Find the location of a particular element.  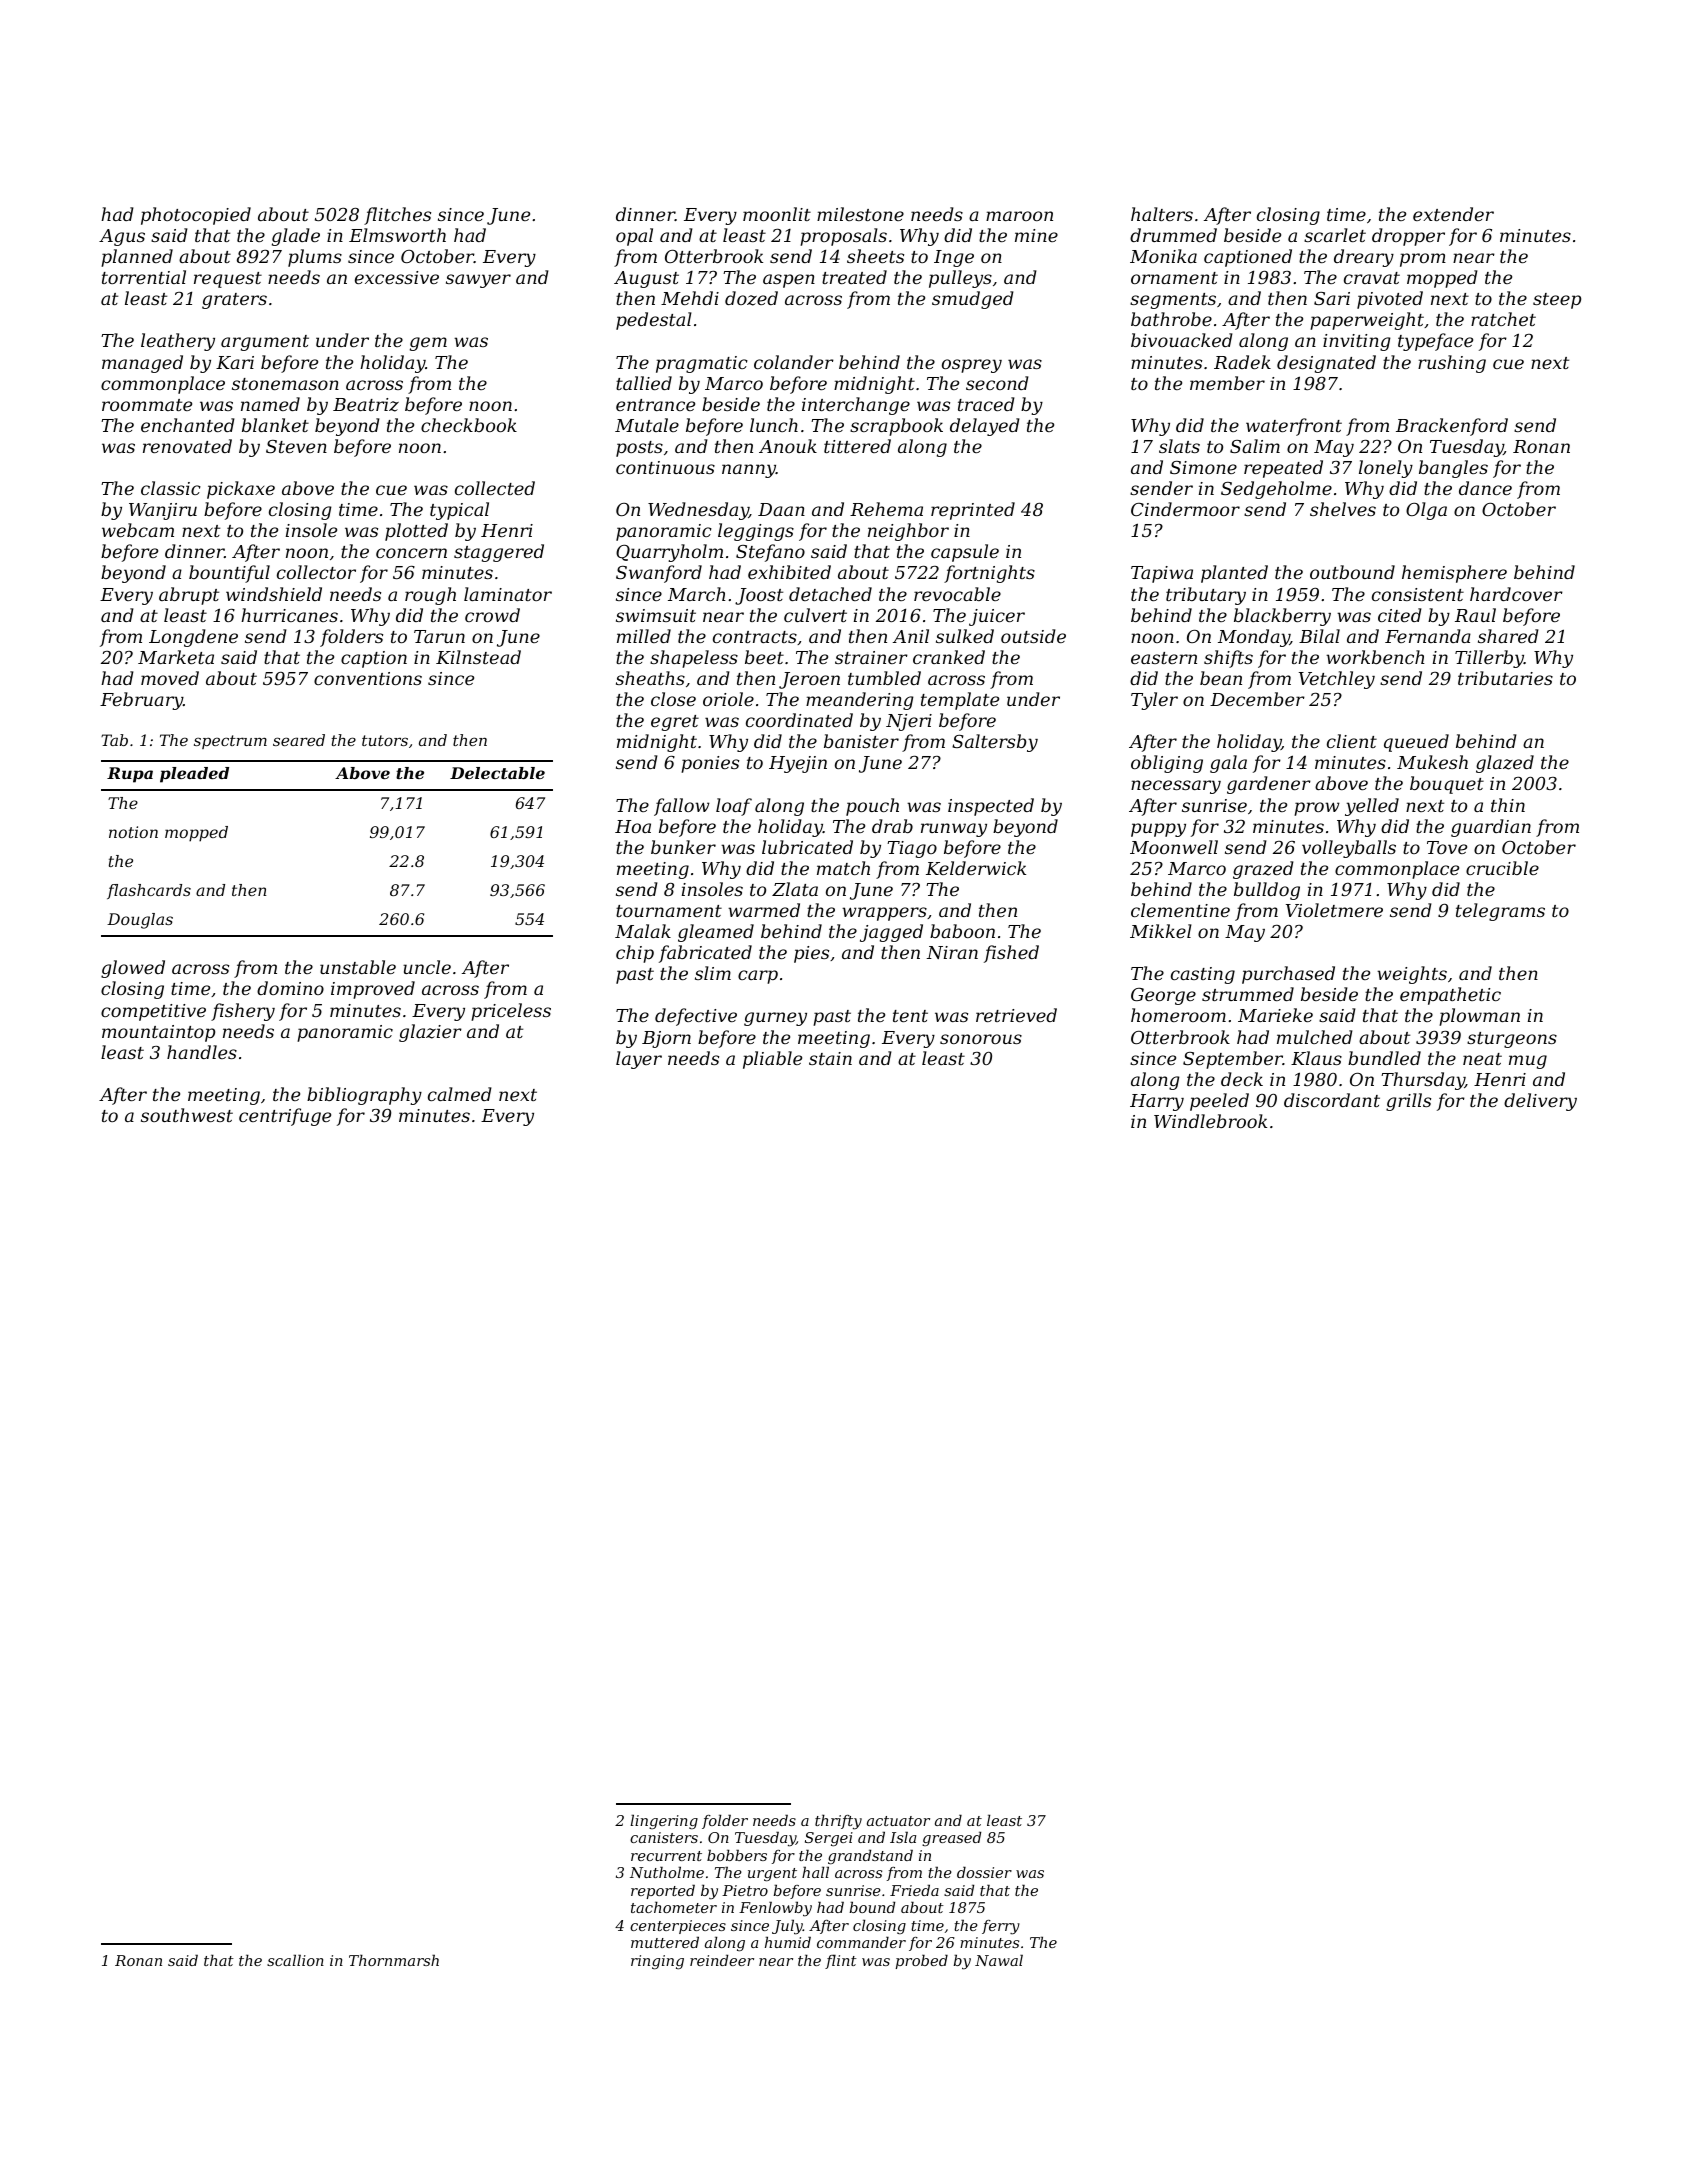

scallion is located at coordinates (295, 1960).
